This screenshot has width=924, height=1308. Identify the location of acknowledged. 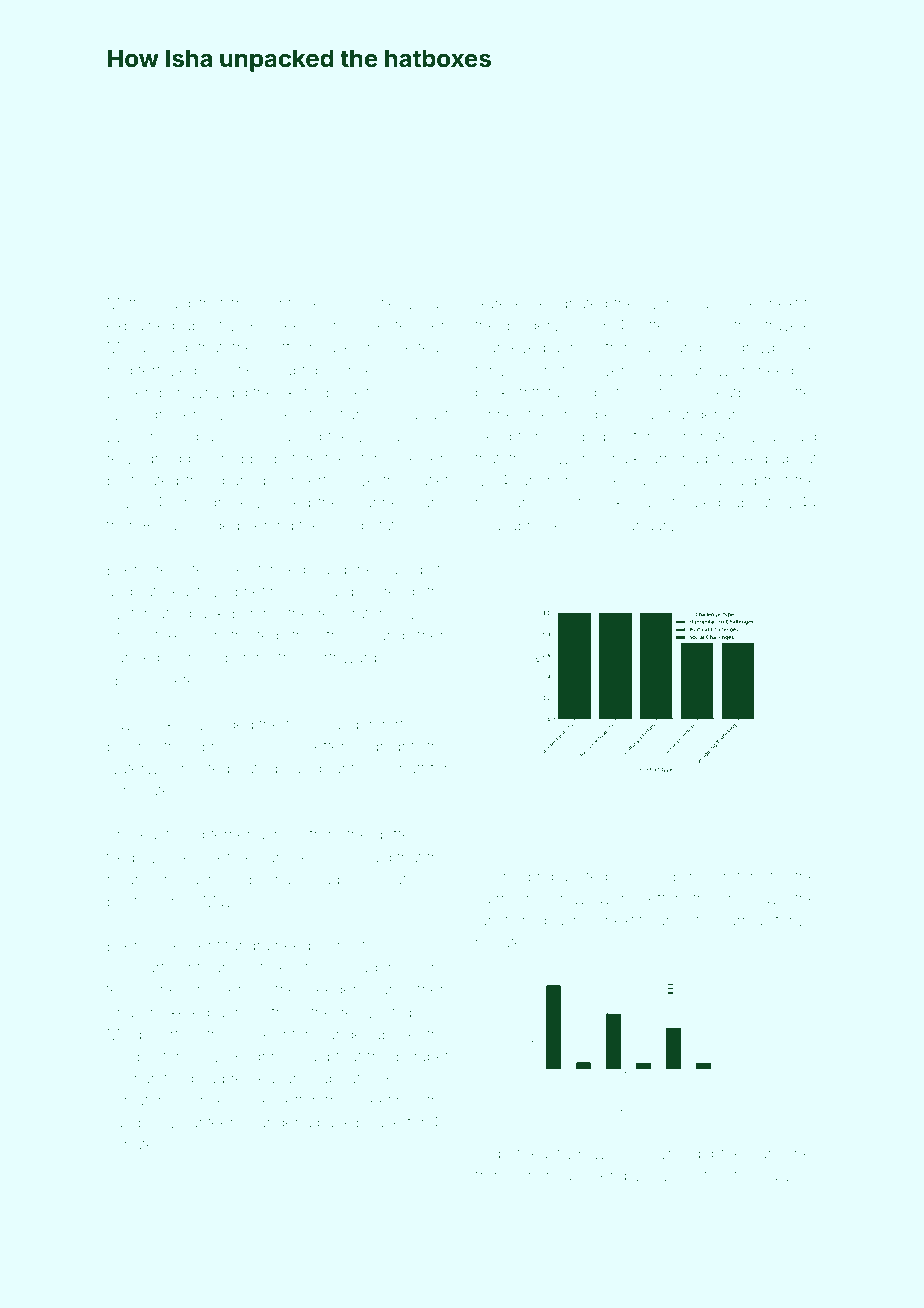
(201, 726).
